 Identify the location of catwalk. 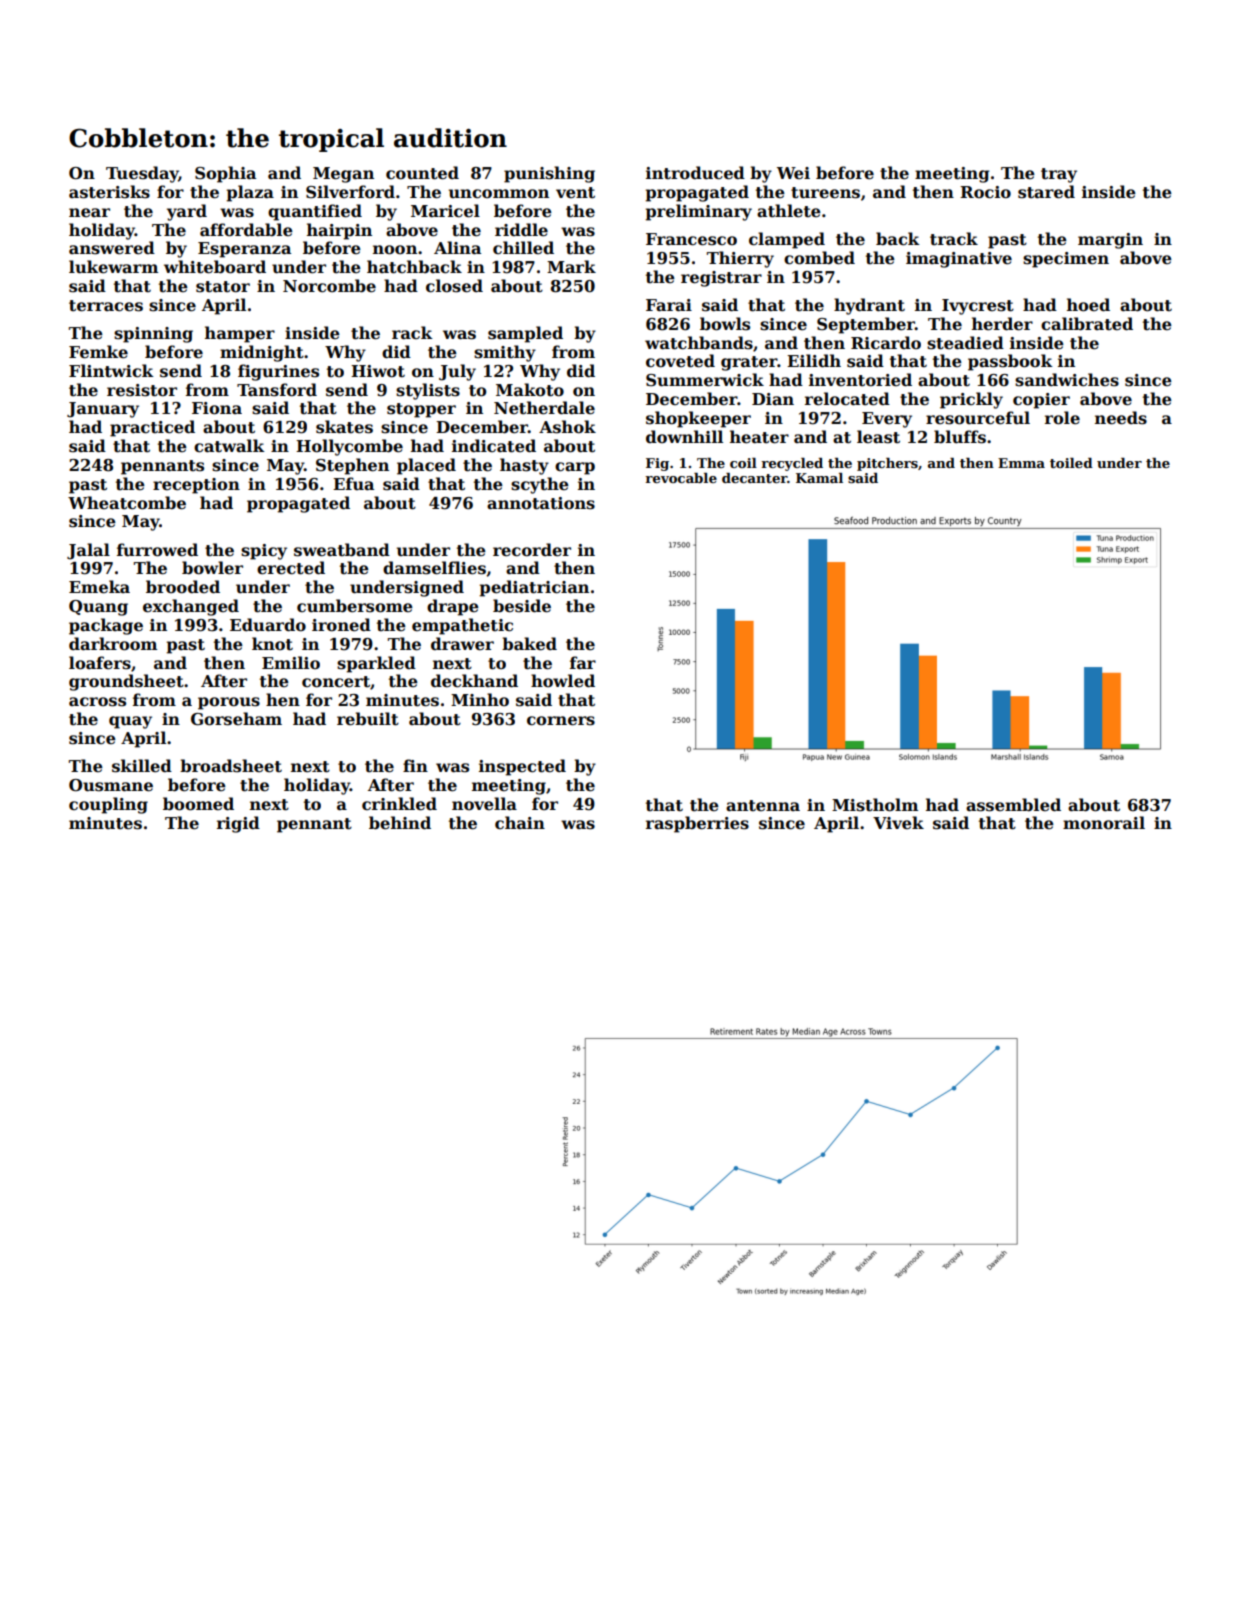
(229, 446).
